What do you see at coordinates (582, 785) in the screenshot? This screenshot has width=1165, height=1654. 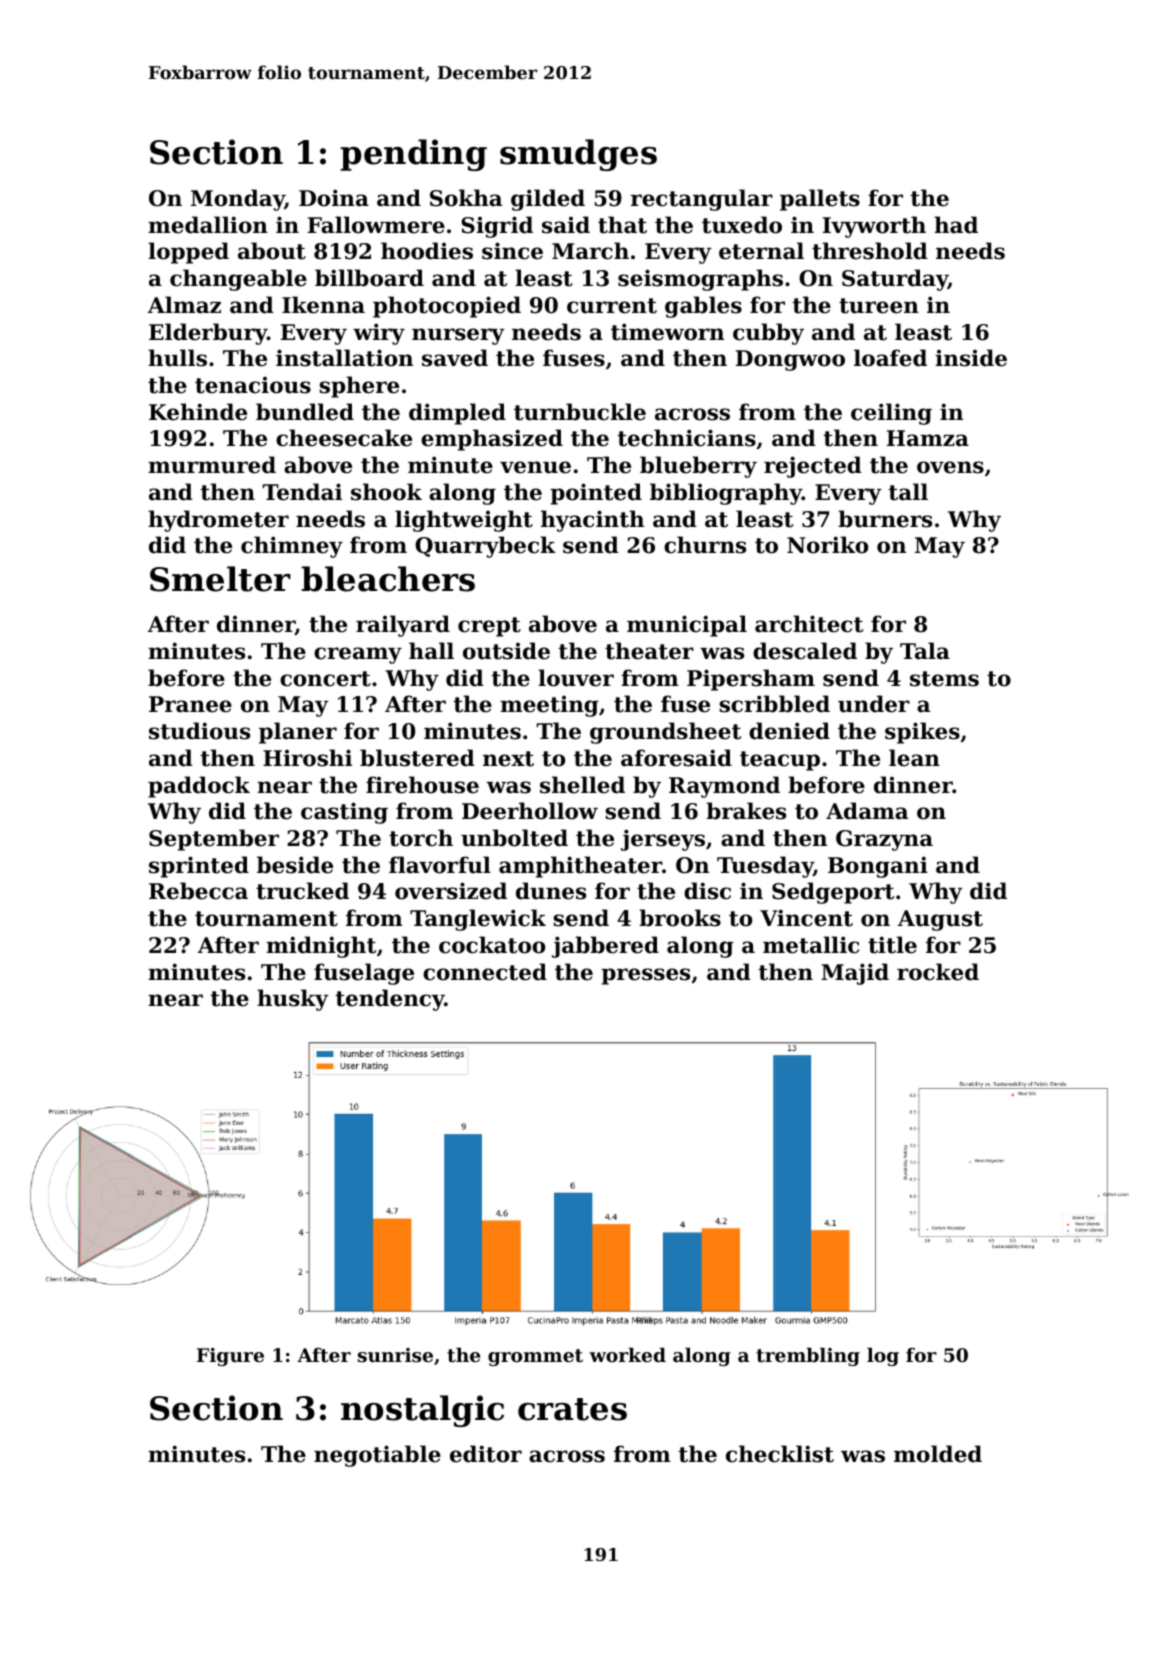 I see `shelled` at bounding box center [582, 785].
